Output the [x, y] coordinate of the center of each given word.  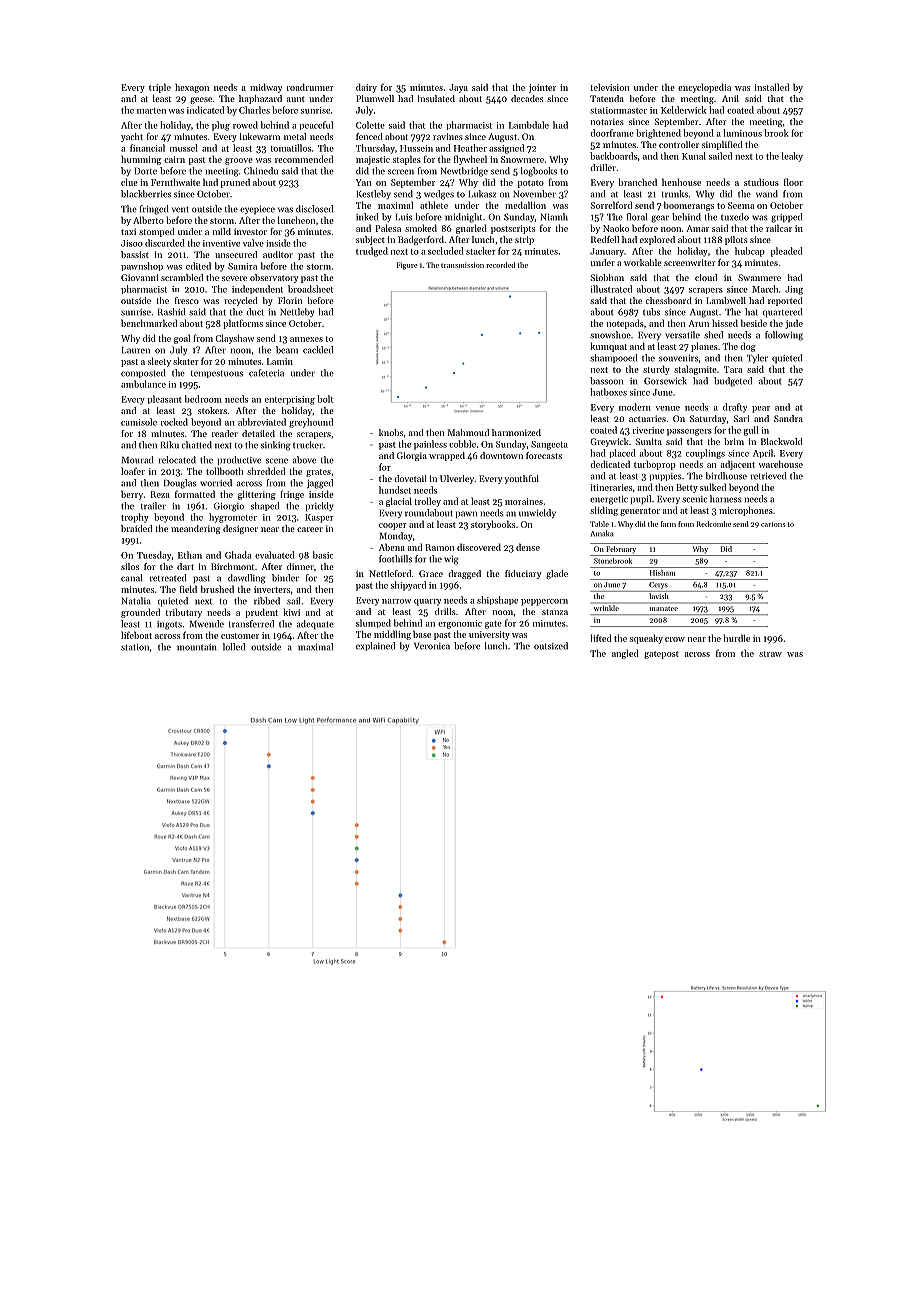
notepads [625, 324]
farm [668, 524]
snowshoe [610, 335]
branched [638, 182]
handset [395, 490]
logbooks [539, 172]
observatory [274, 278]
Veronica [432, 646]
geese [201, 100]
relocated [177, 460]
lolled [234, 647]
